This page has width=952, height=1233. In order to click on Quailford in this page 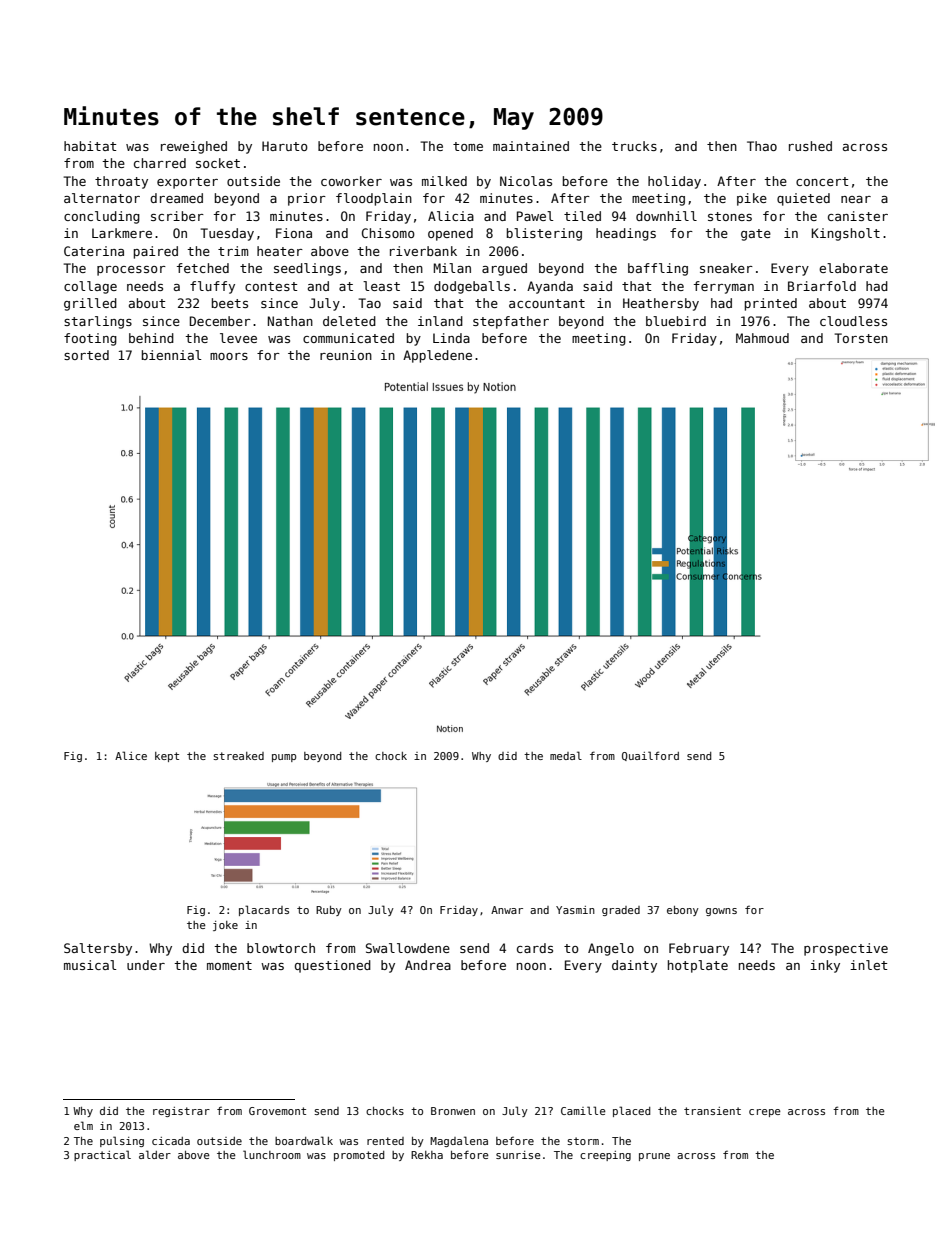, I will do `click(650, 756)`.
